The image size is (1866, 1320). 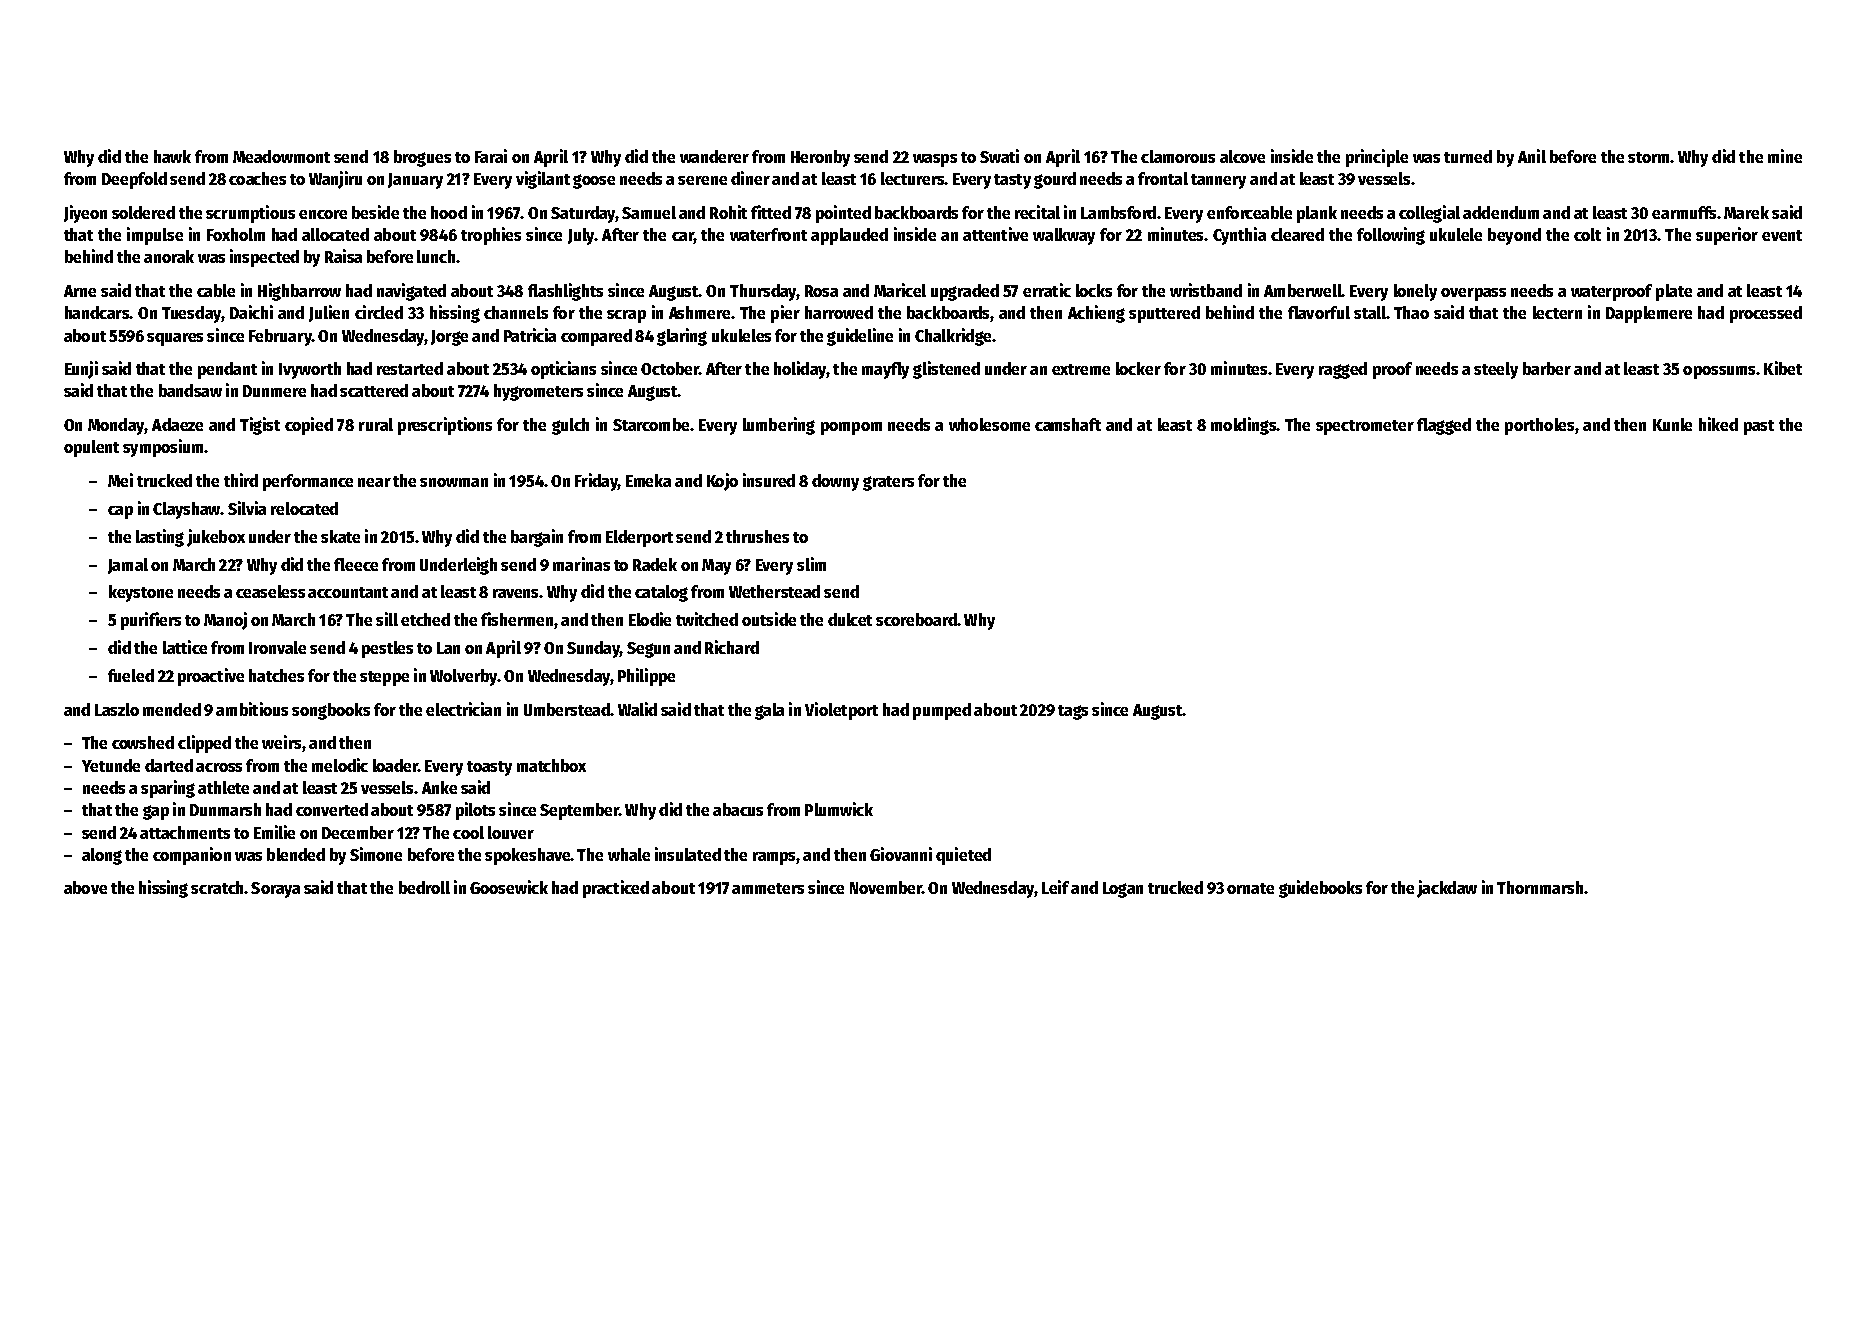 I want to click on Eunji, so click(x=81, y=370).
